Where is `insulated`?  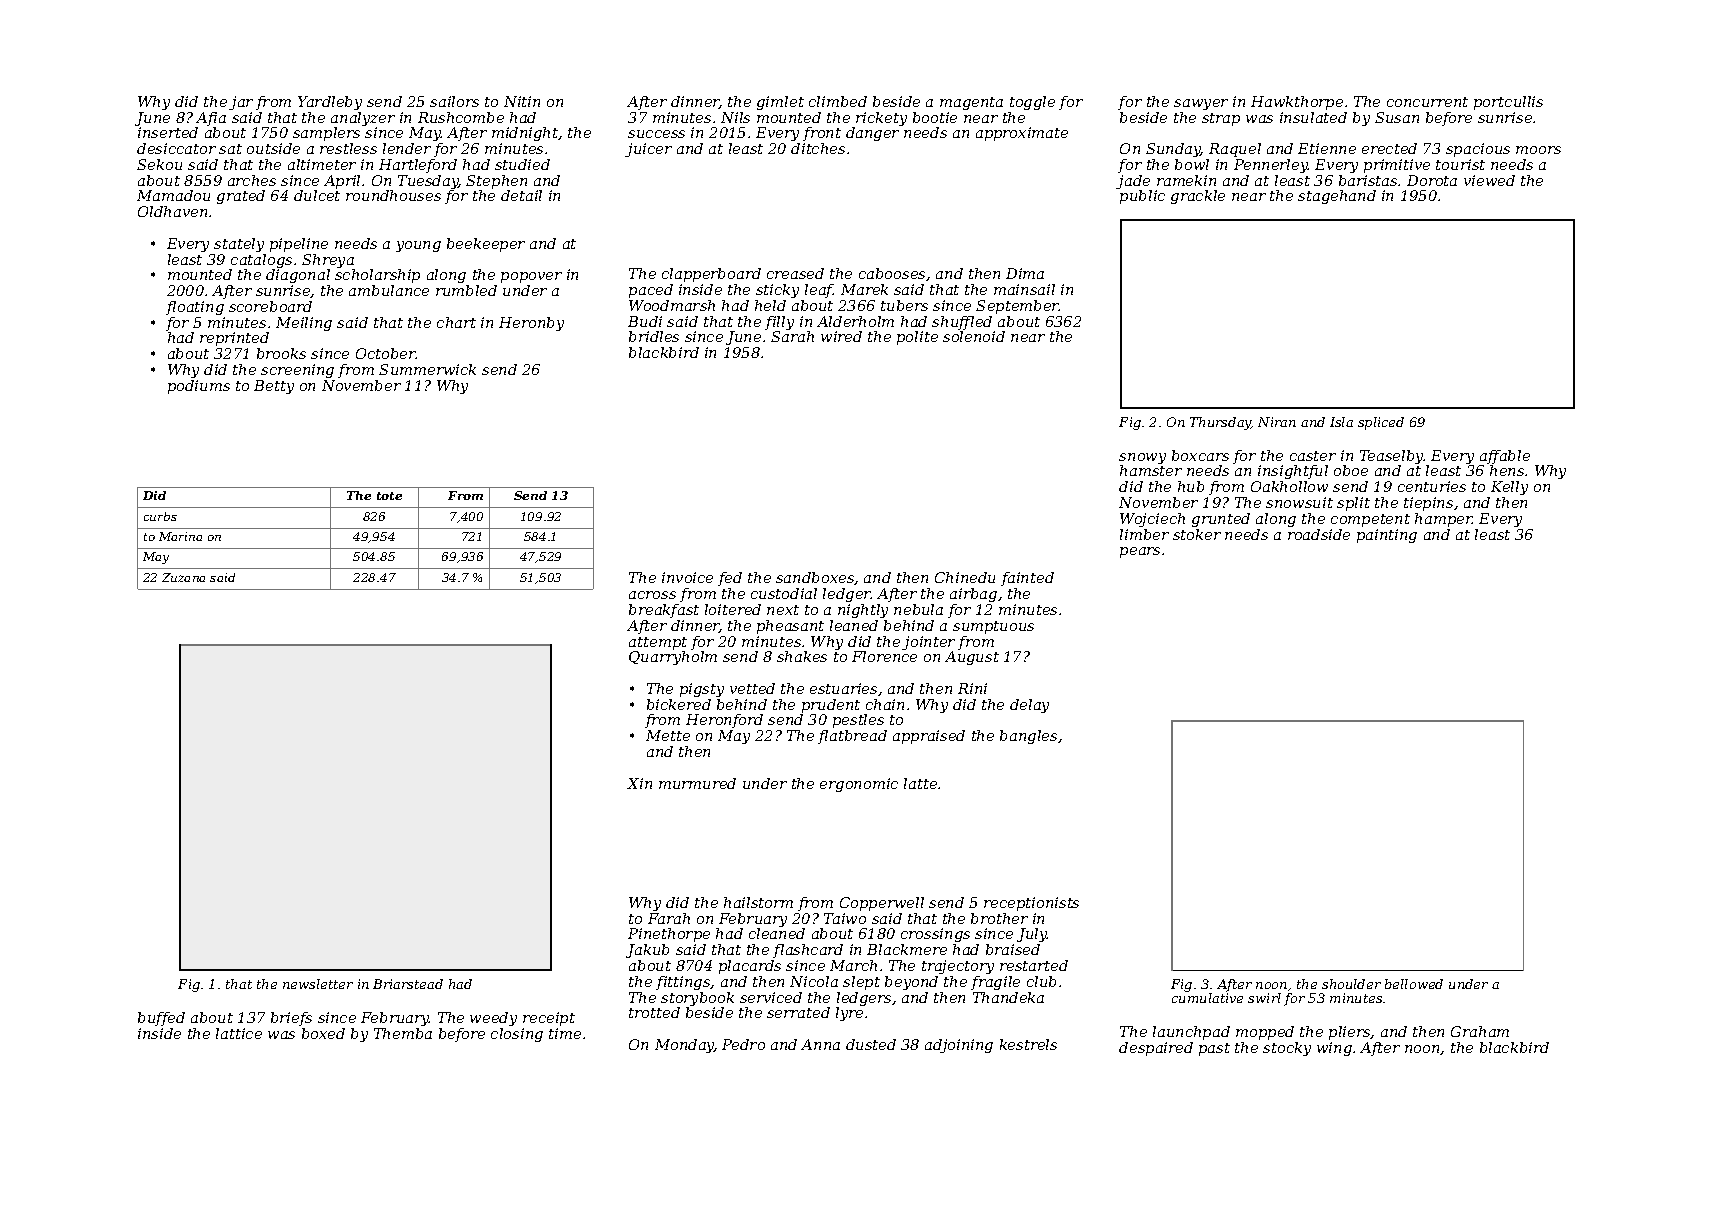
insulated is located at coordinates (1313, 117).
